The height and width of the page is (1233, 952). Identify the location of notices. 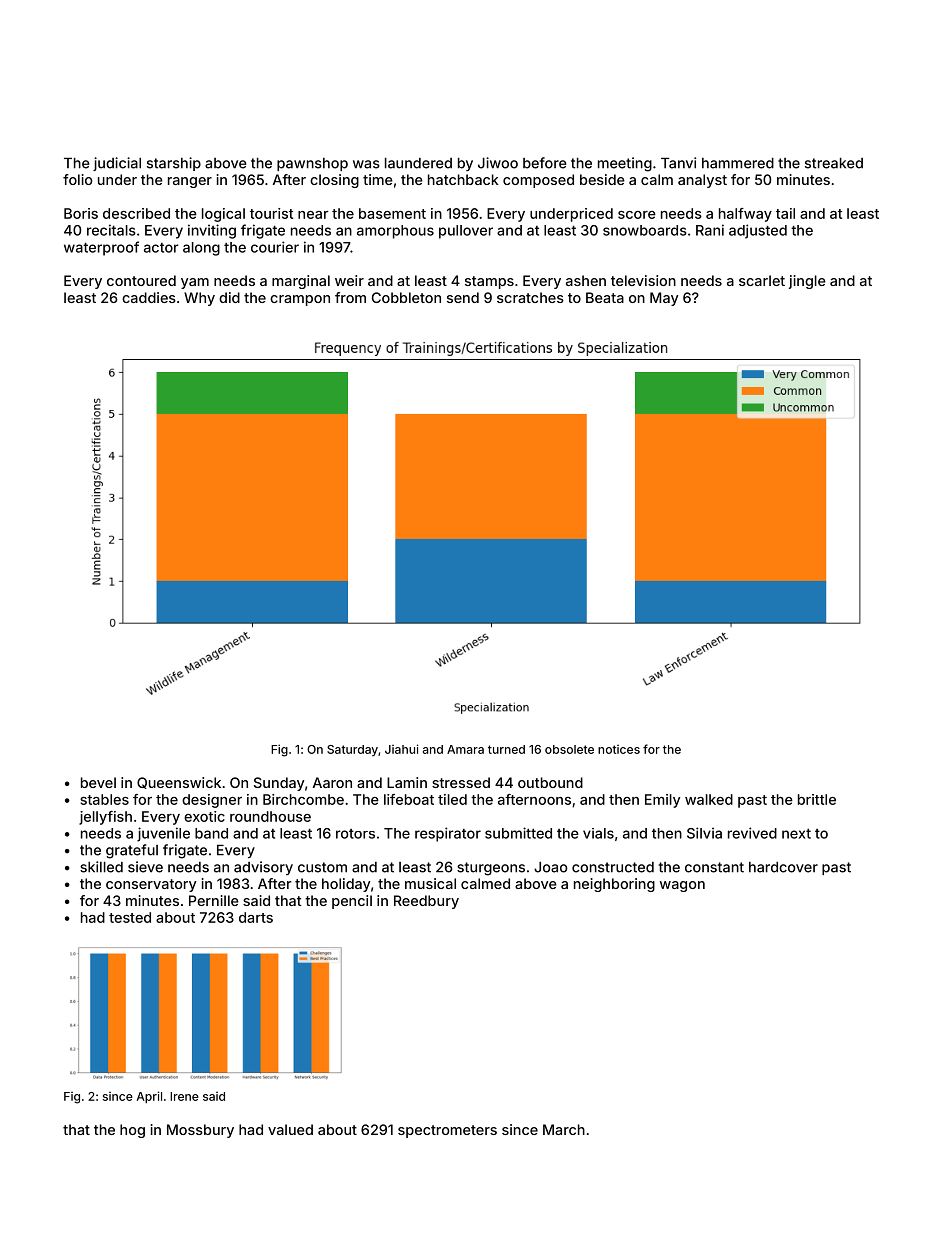
(619, 749).
